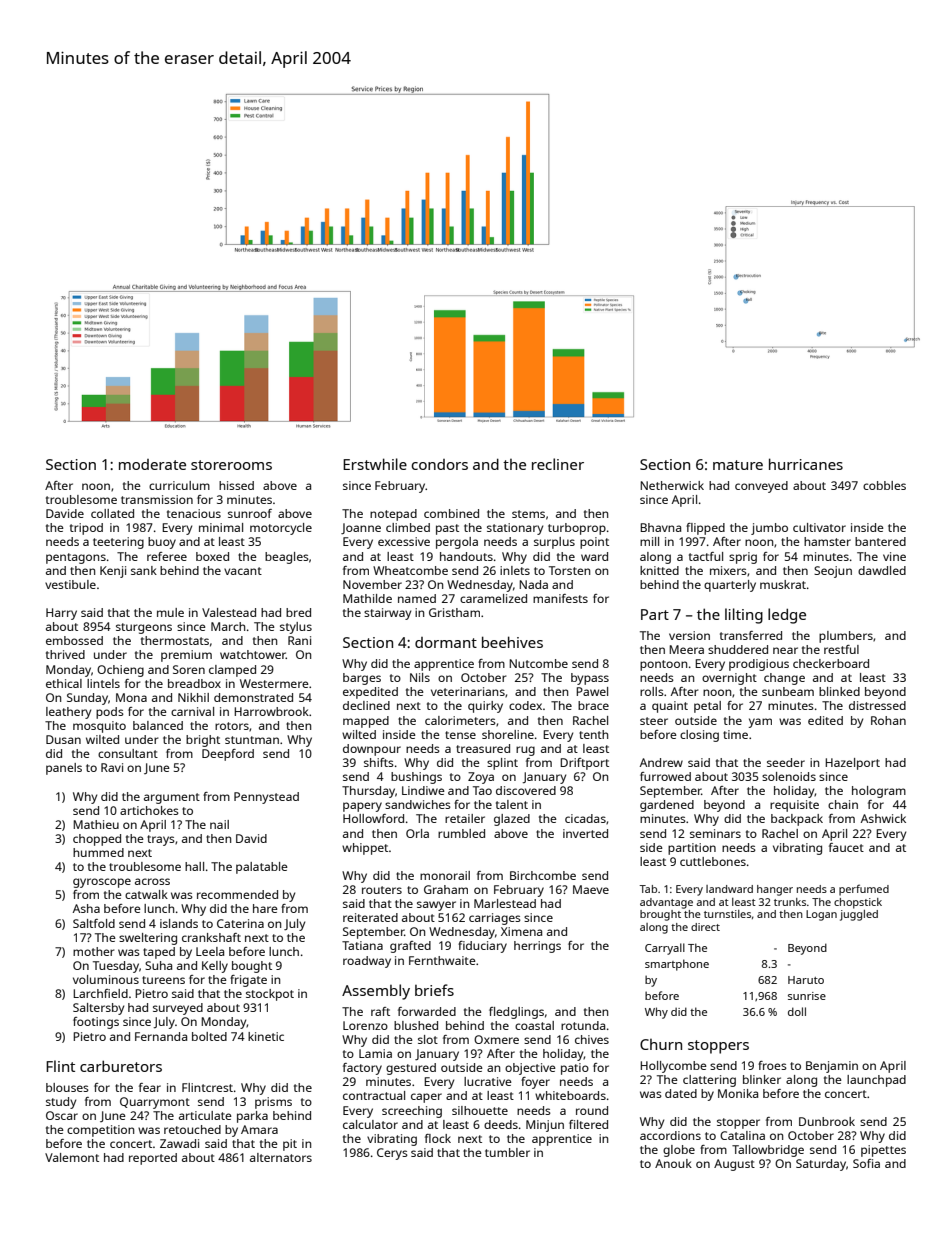 The height and width of the screenshot is (1233, 952). I want to click on Seojun, so click(833, 572).
